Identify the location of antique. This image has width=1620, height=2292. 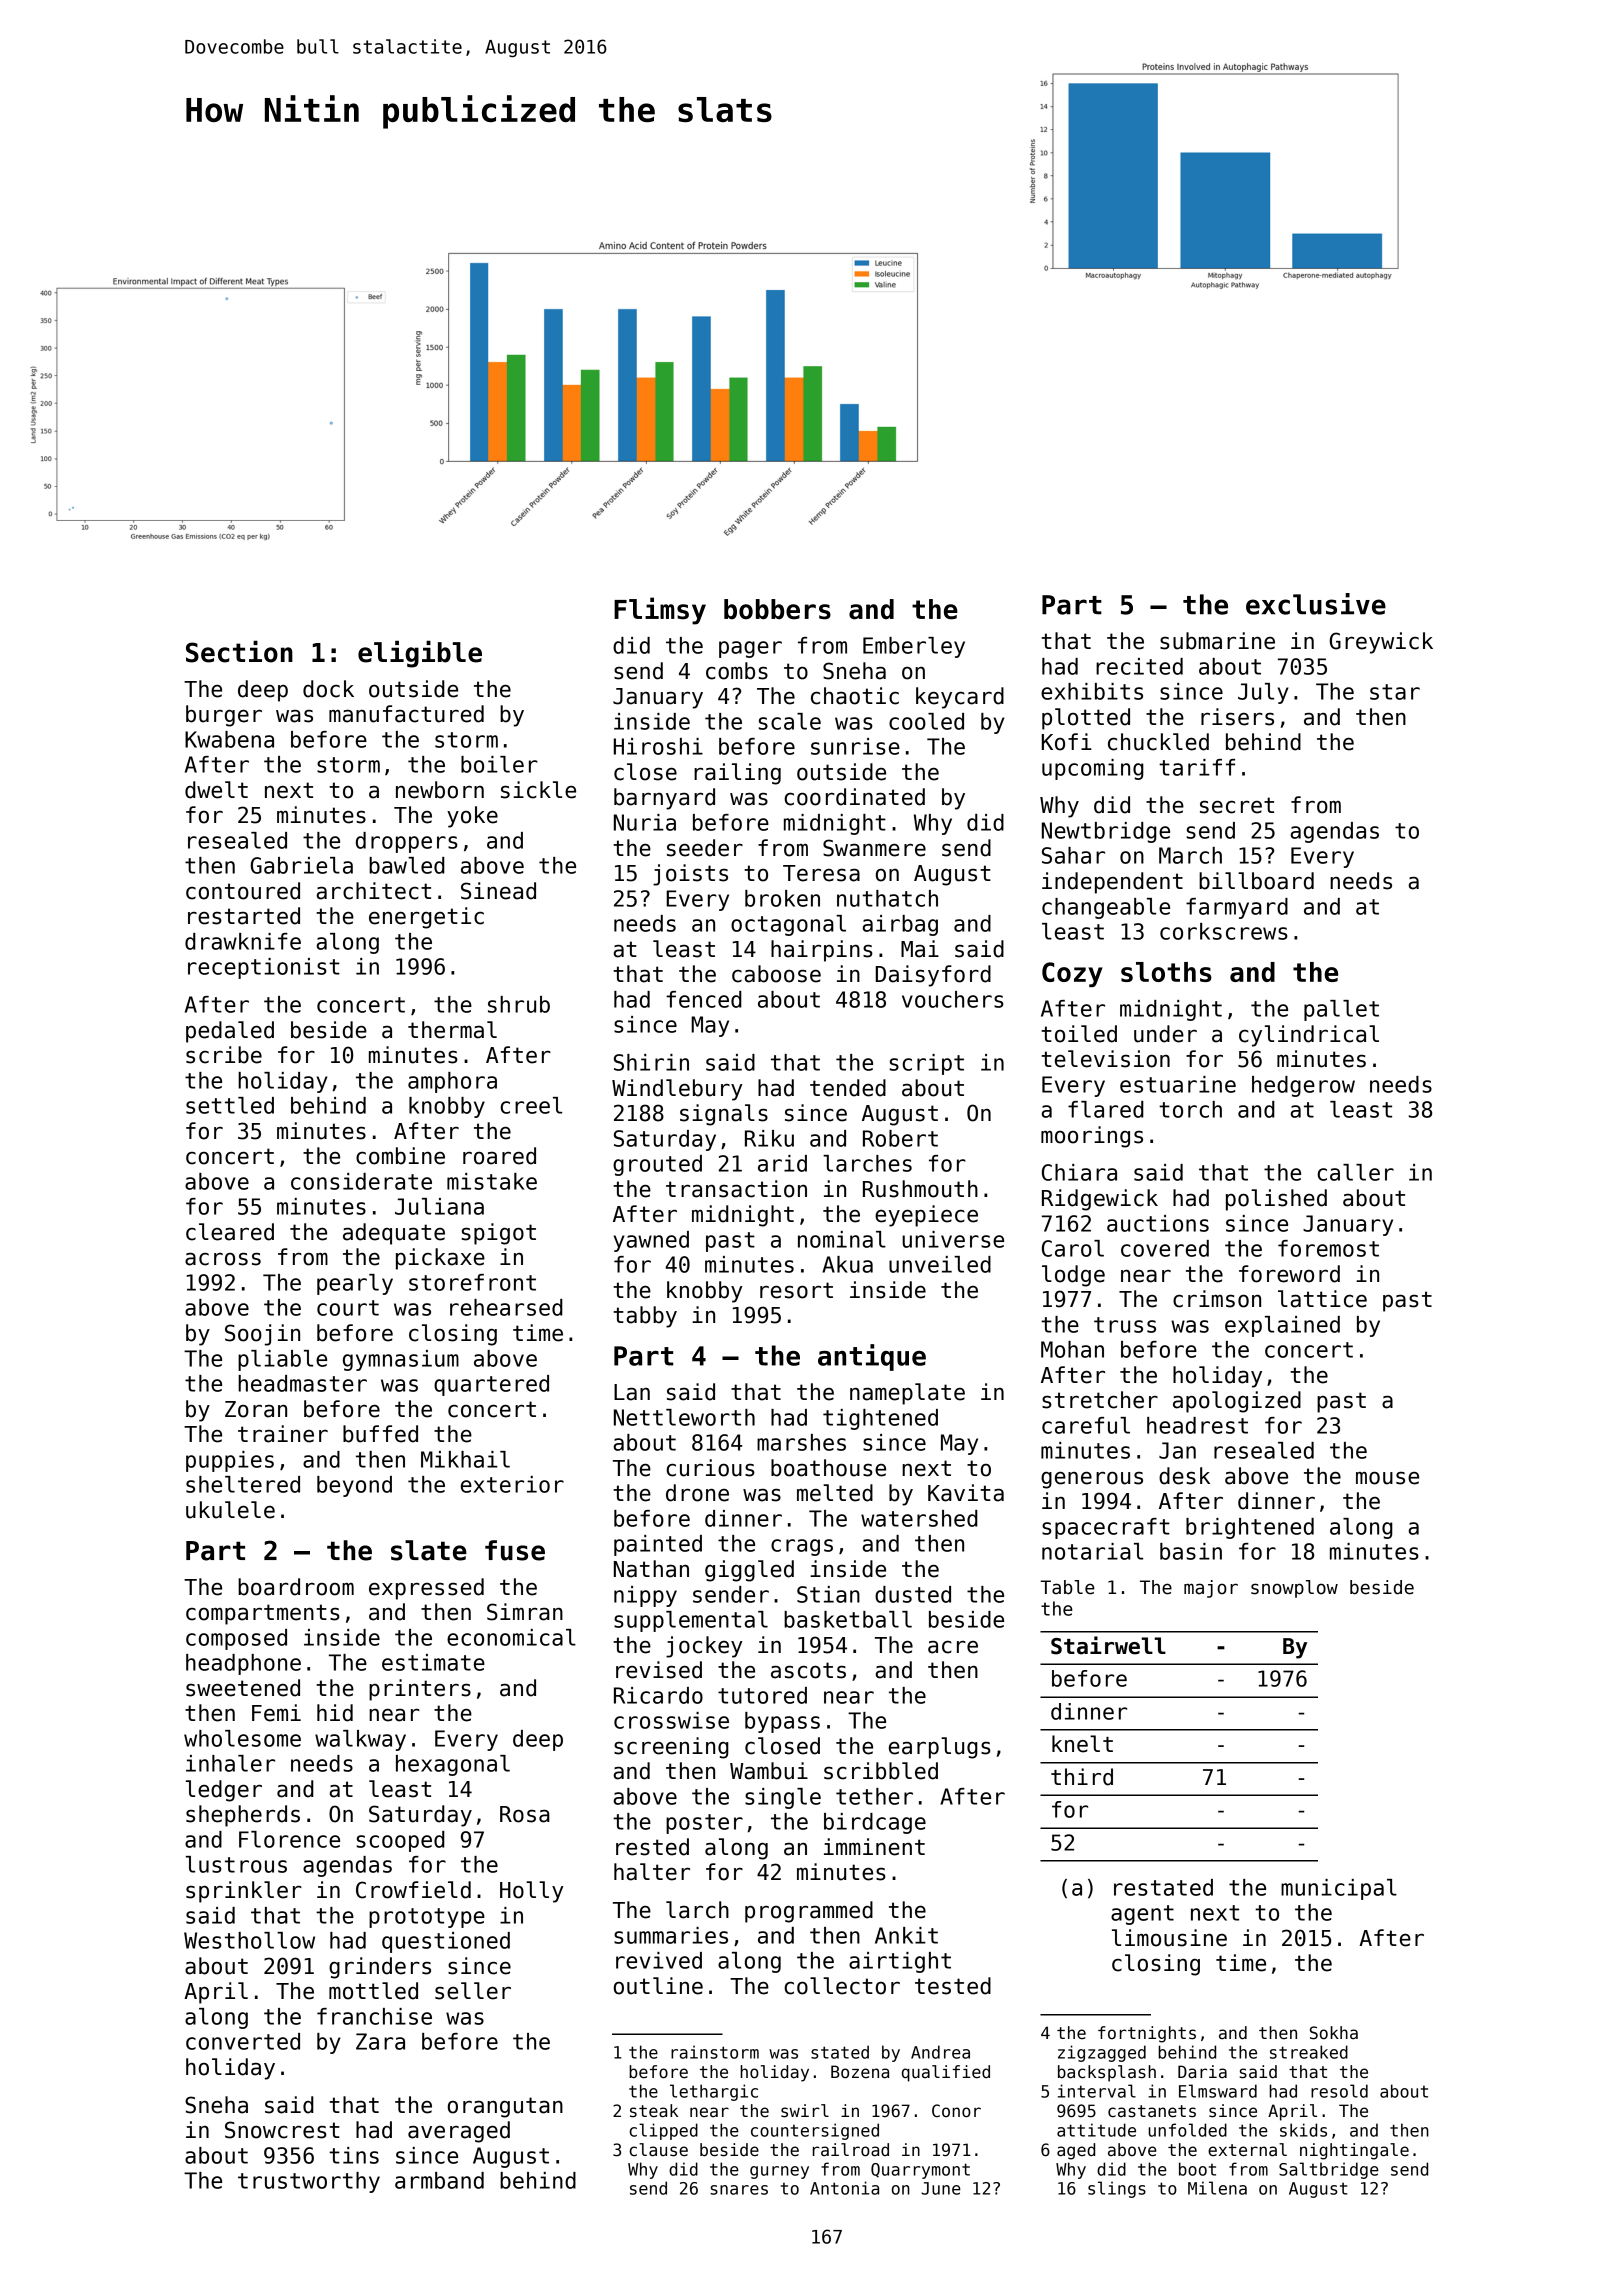
(872, 1357).
